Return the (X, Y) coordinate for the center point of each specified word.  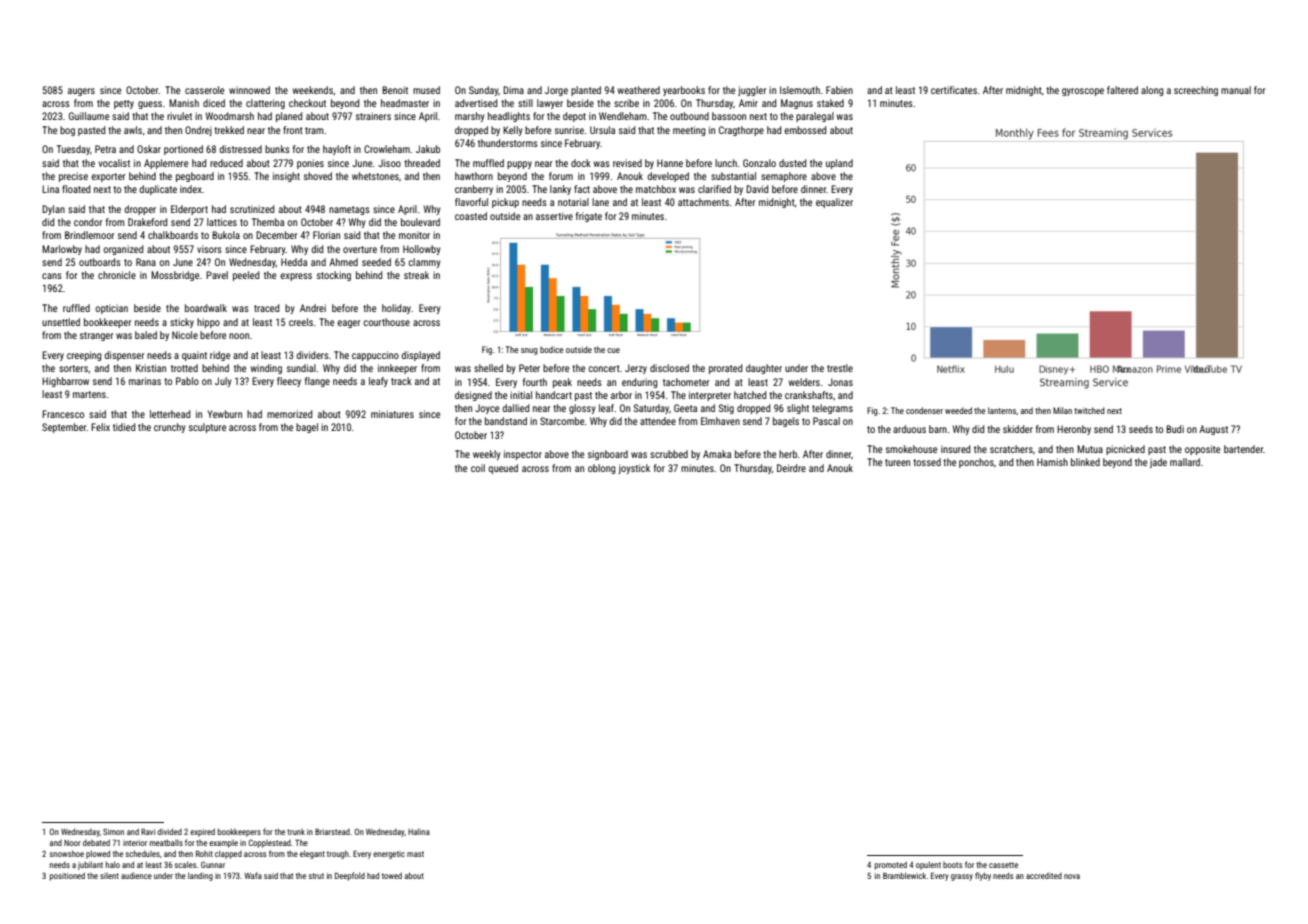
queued (503, 469)
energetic (389, 855)
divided (169, 831)
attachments (703, 202)
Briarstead (332, 832)
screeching (1196, 91)
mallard (1185, 462)
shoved (318, 176)
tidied (124, 427)
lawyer (550, 104)
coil (478, 468)
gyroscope (1083, 92)
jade (1158, 463)
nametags (349, 210)
